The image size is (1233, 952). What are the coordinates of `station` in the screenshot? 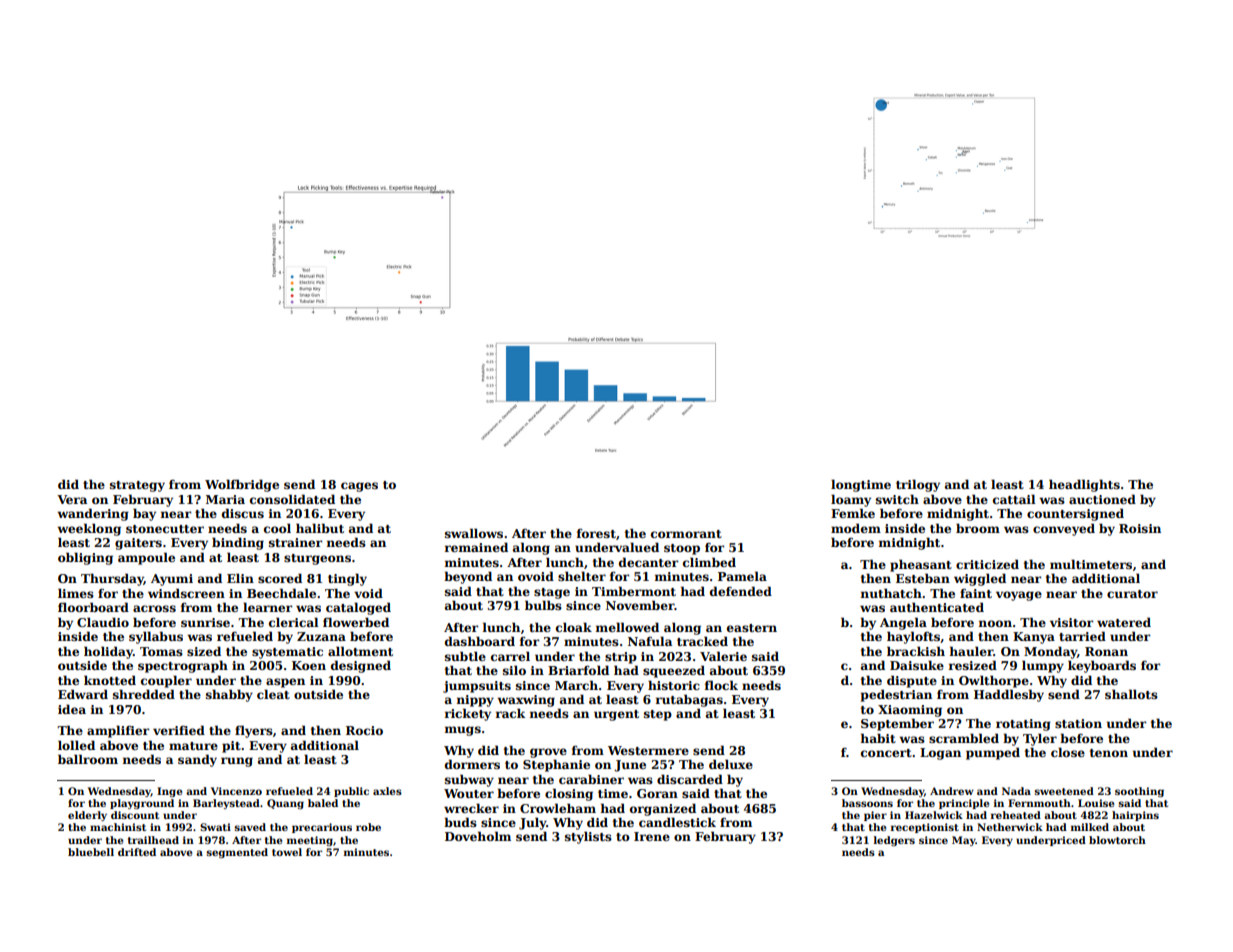 It's located at (1078, 723).
